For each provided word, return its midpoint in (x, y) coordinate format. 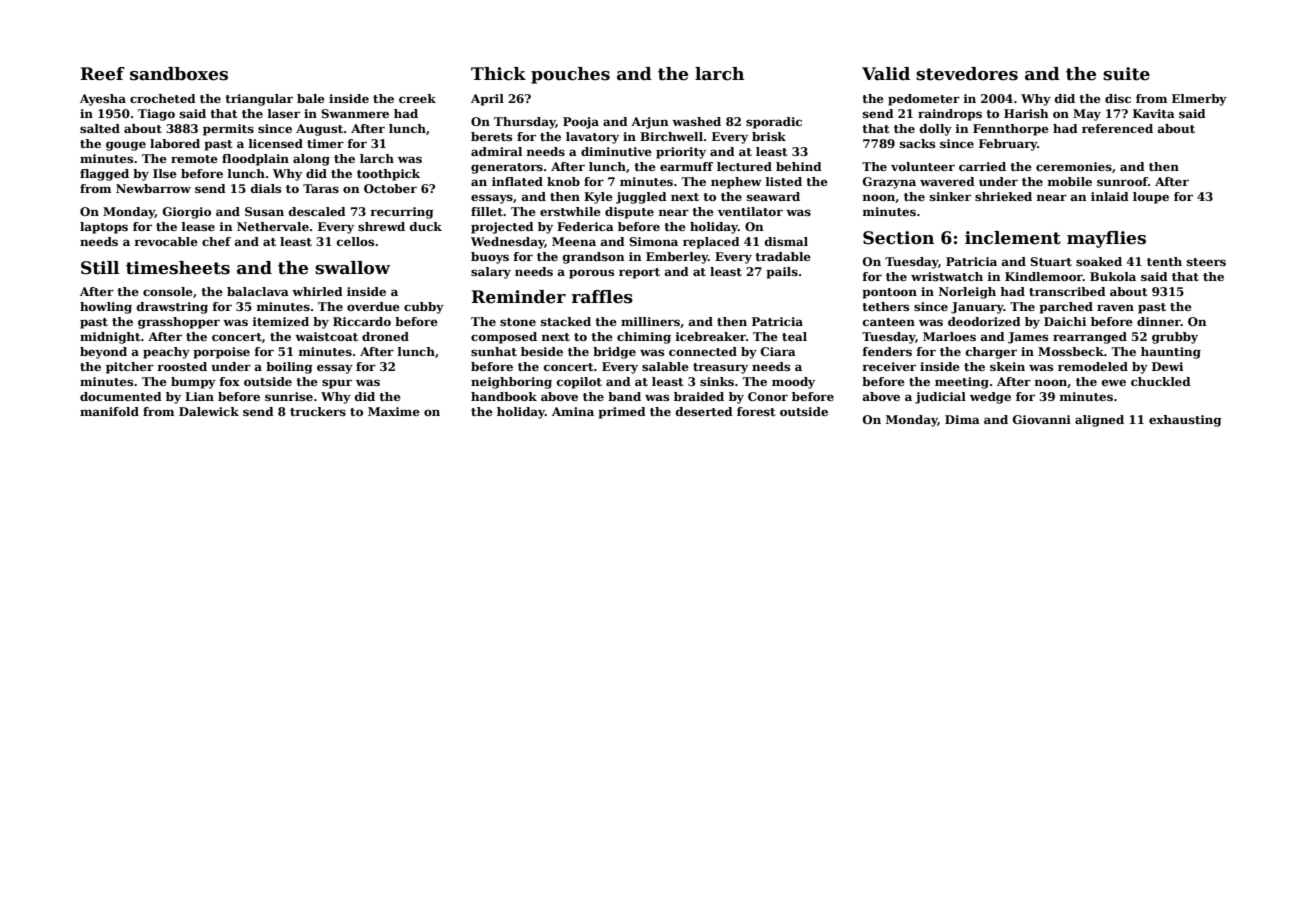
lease (198, 226)
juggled (641, 198)
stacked (566, 321)
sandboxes (179, 74)
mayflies (1106, 239)
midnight (110, 338)
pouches (570, 75)
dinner (1159, 321)
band (624, 396)
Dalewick (209, 411)
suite (1126, 74)
